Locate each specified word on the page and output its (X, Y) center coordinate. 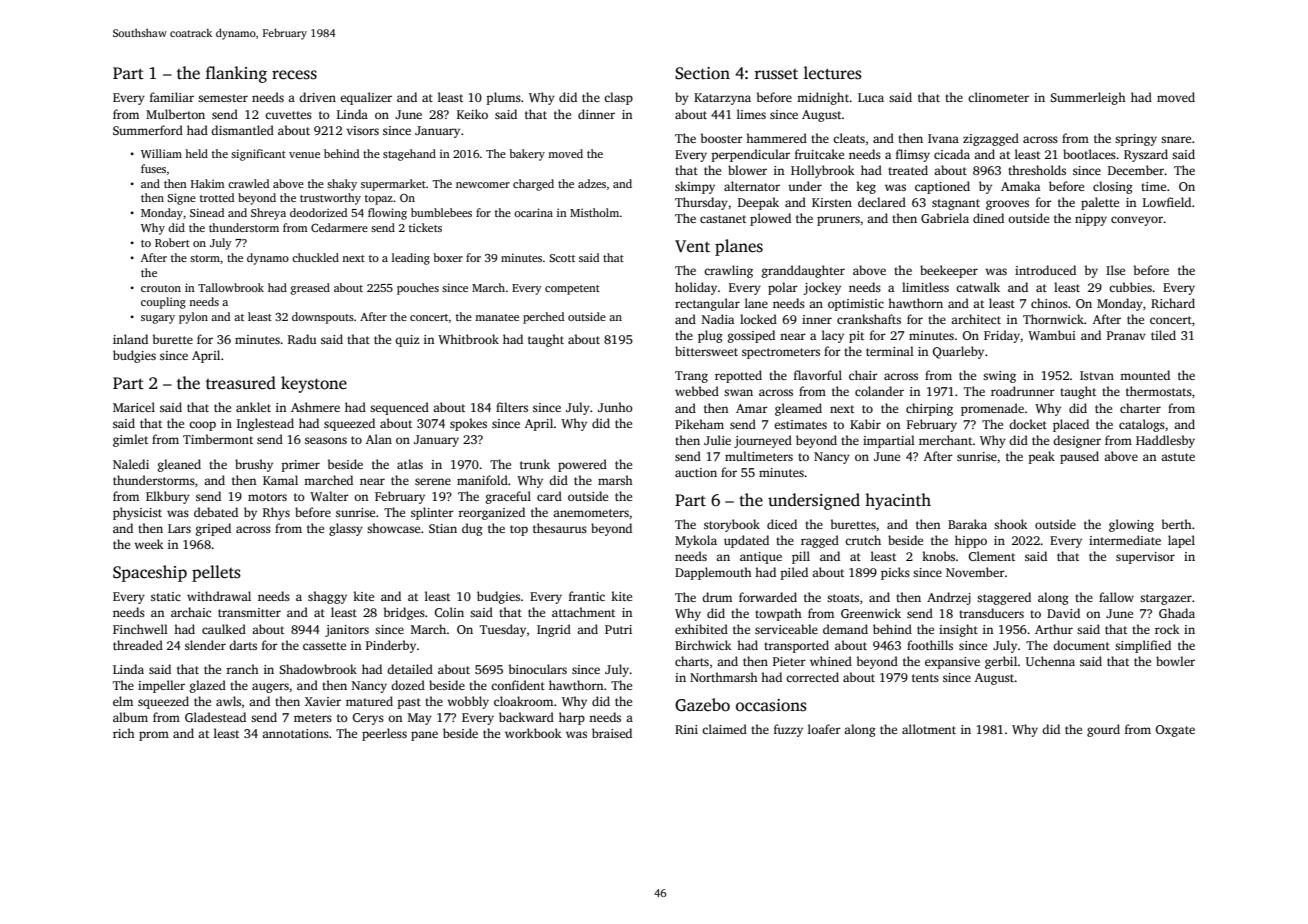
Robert (172, 242)
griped (213, 529)
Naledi (131, 464)
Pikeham (699, 424)
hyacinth (898, 501)
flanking (236, 74)
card (549, 496)
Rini (686, 729)
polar (783, 288)
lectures (833, 73)
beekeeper (949, 271)
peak (1042, 457)
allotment (929, 729)
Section (702, 73)
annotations (295, 733)
